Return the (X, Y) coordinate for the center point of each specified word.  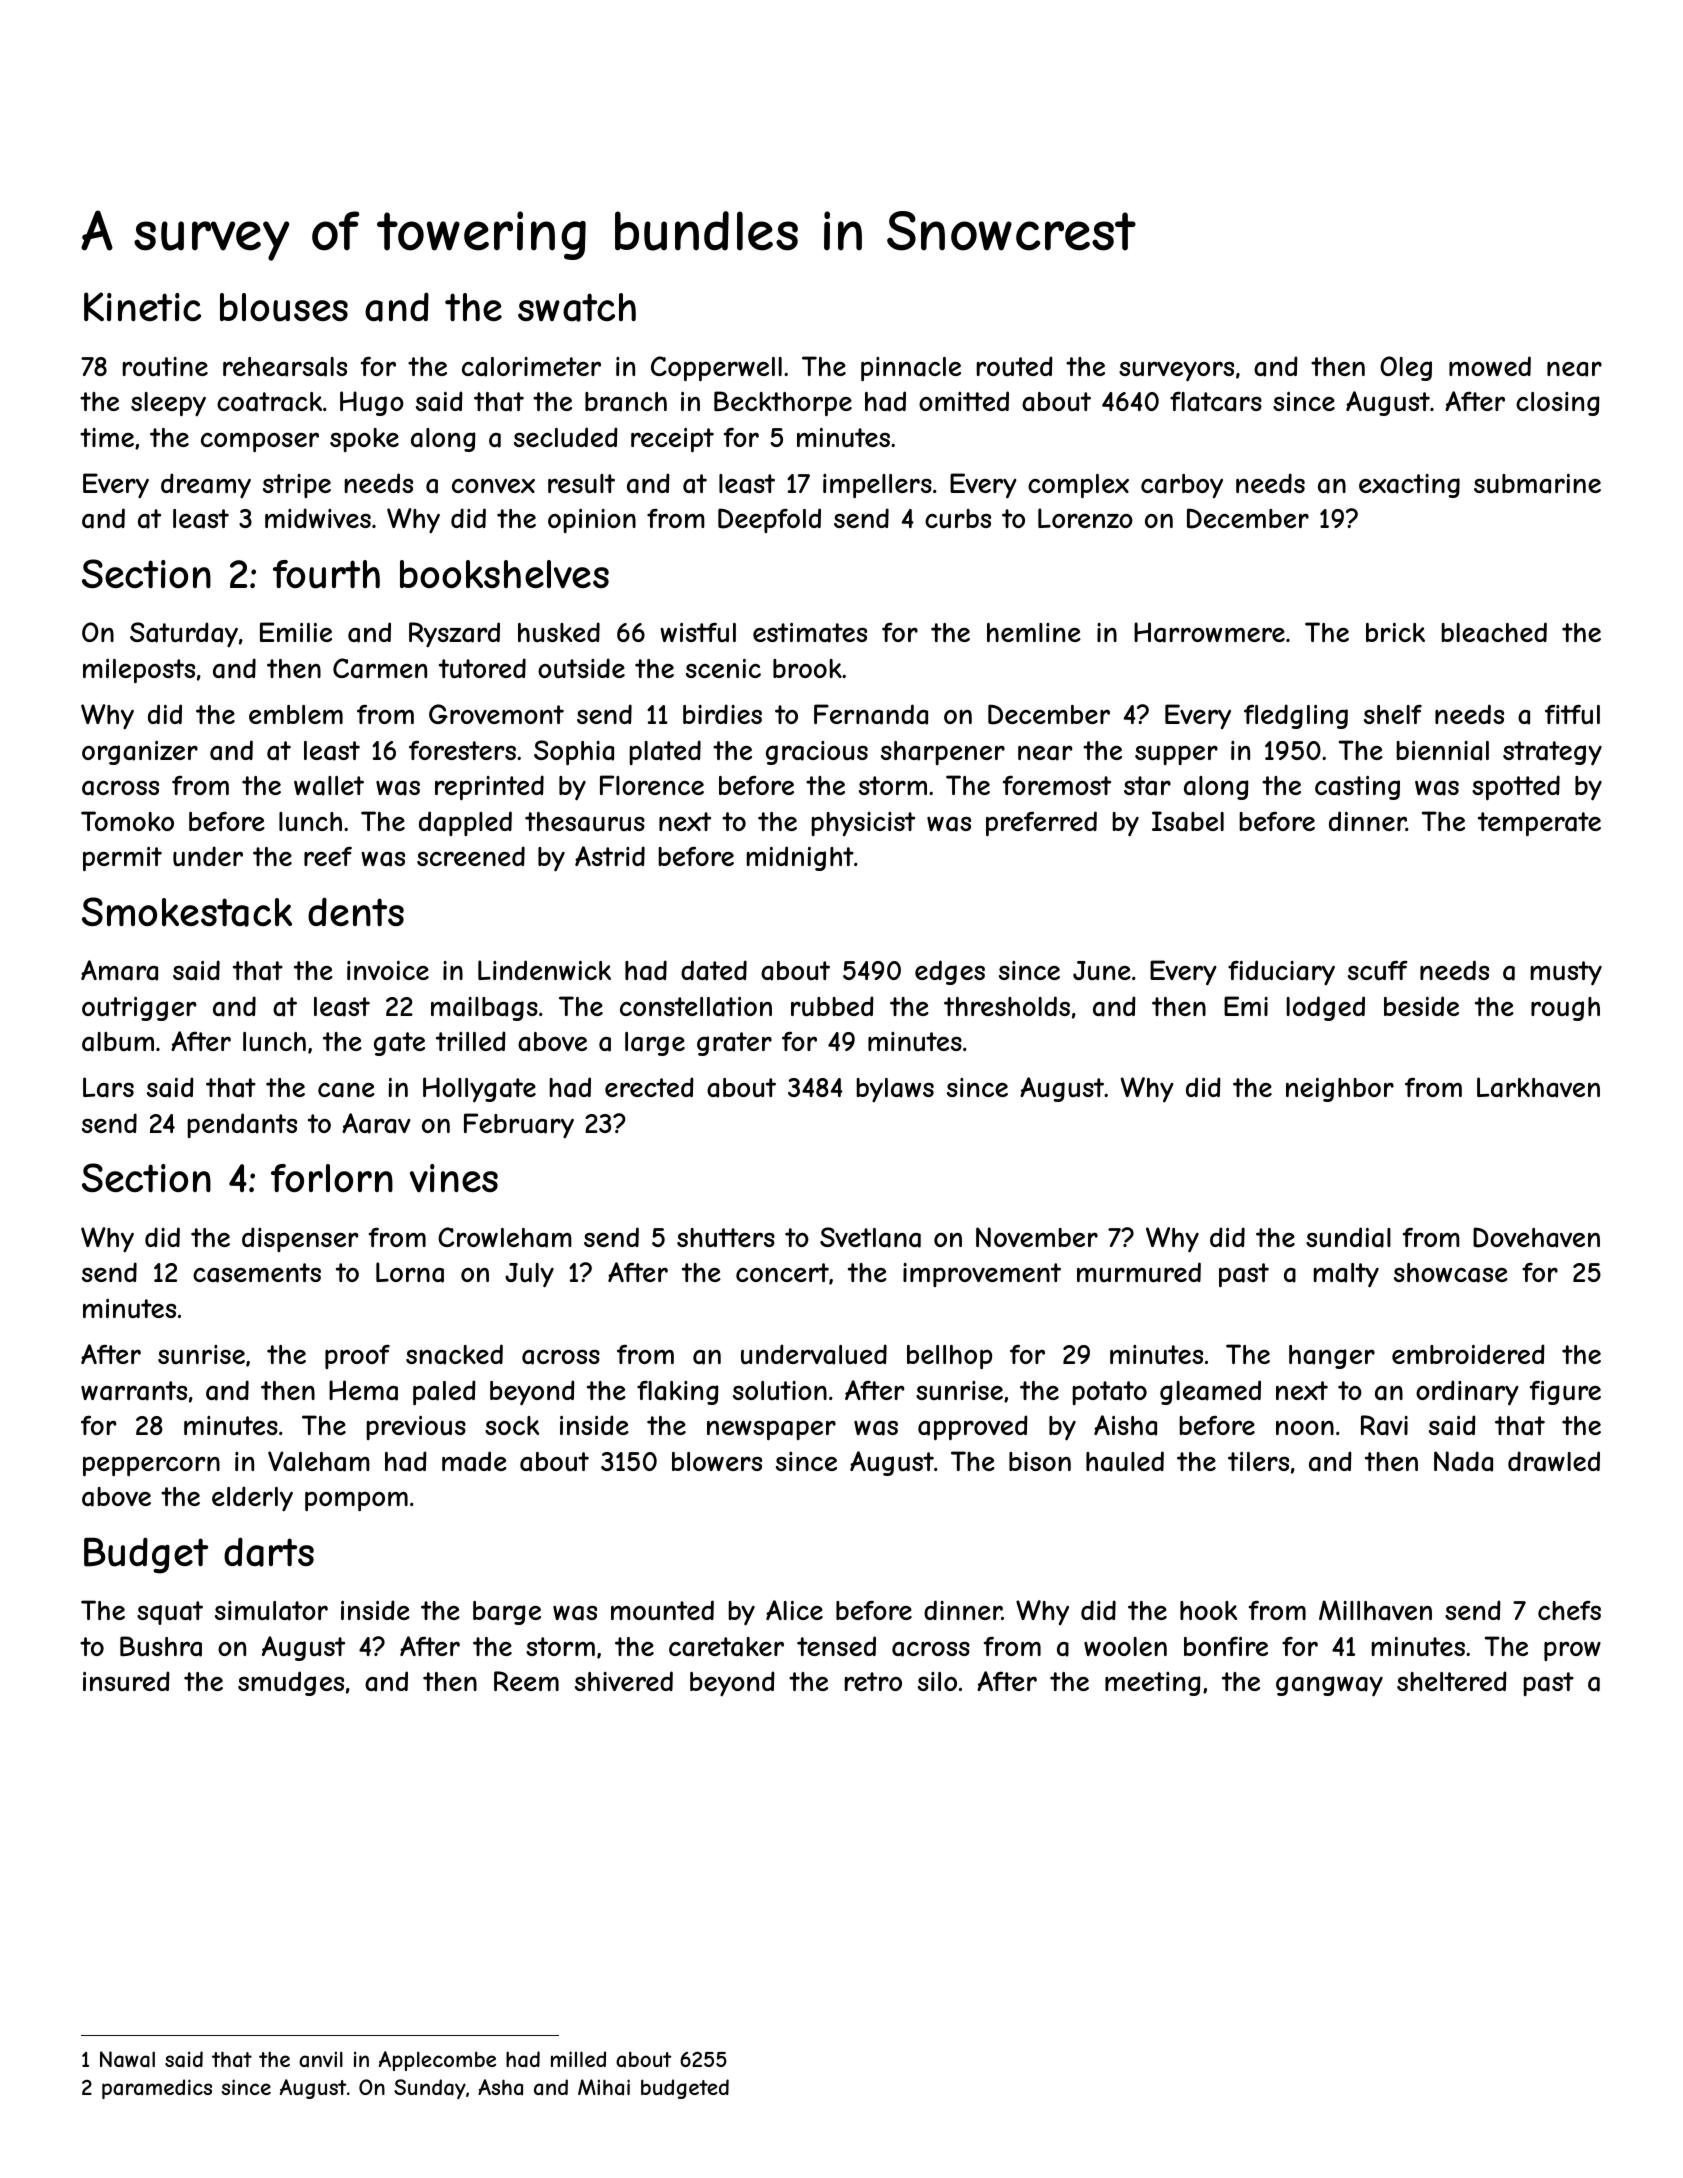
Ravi (1384, 1425)
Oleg (1406, 368)
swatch (577, 307)
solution (780, 1390)
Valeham (319, 1461)
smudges (291, 1683)
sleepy (168, 404)
